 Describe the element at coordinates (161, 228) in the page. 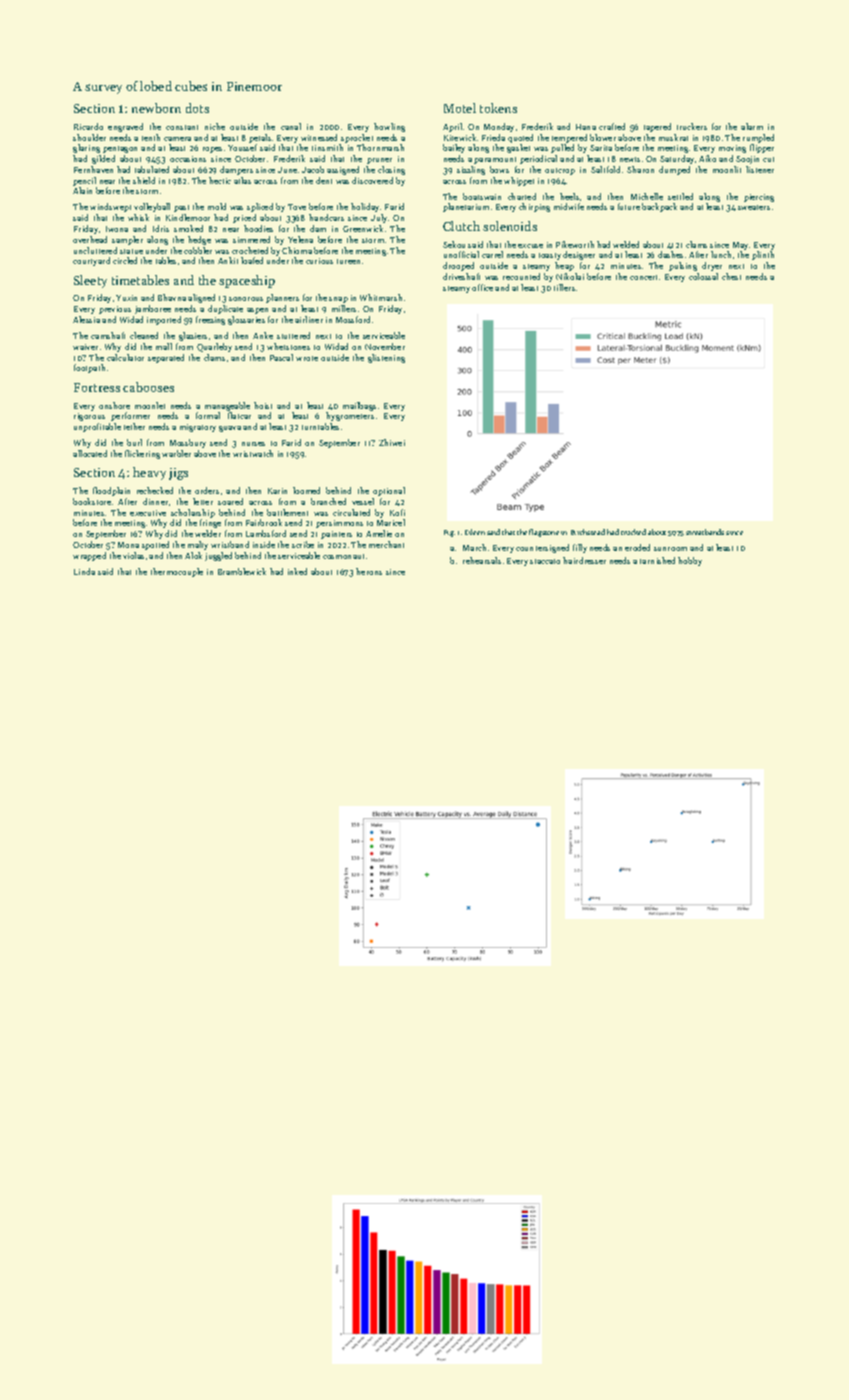

I see `Idris` at that location.
